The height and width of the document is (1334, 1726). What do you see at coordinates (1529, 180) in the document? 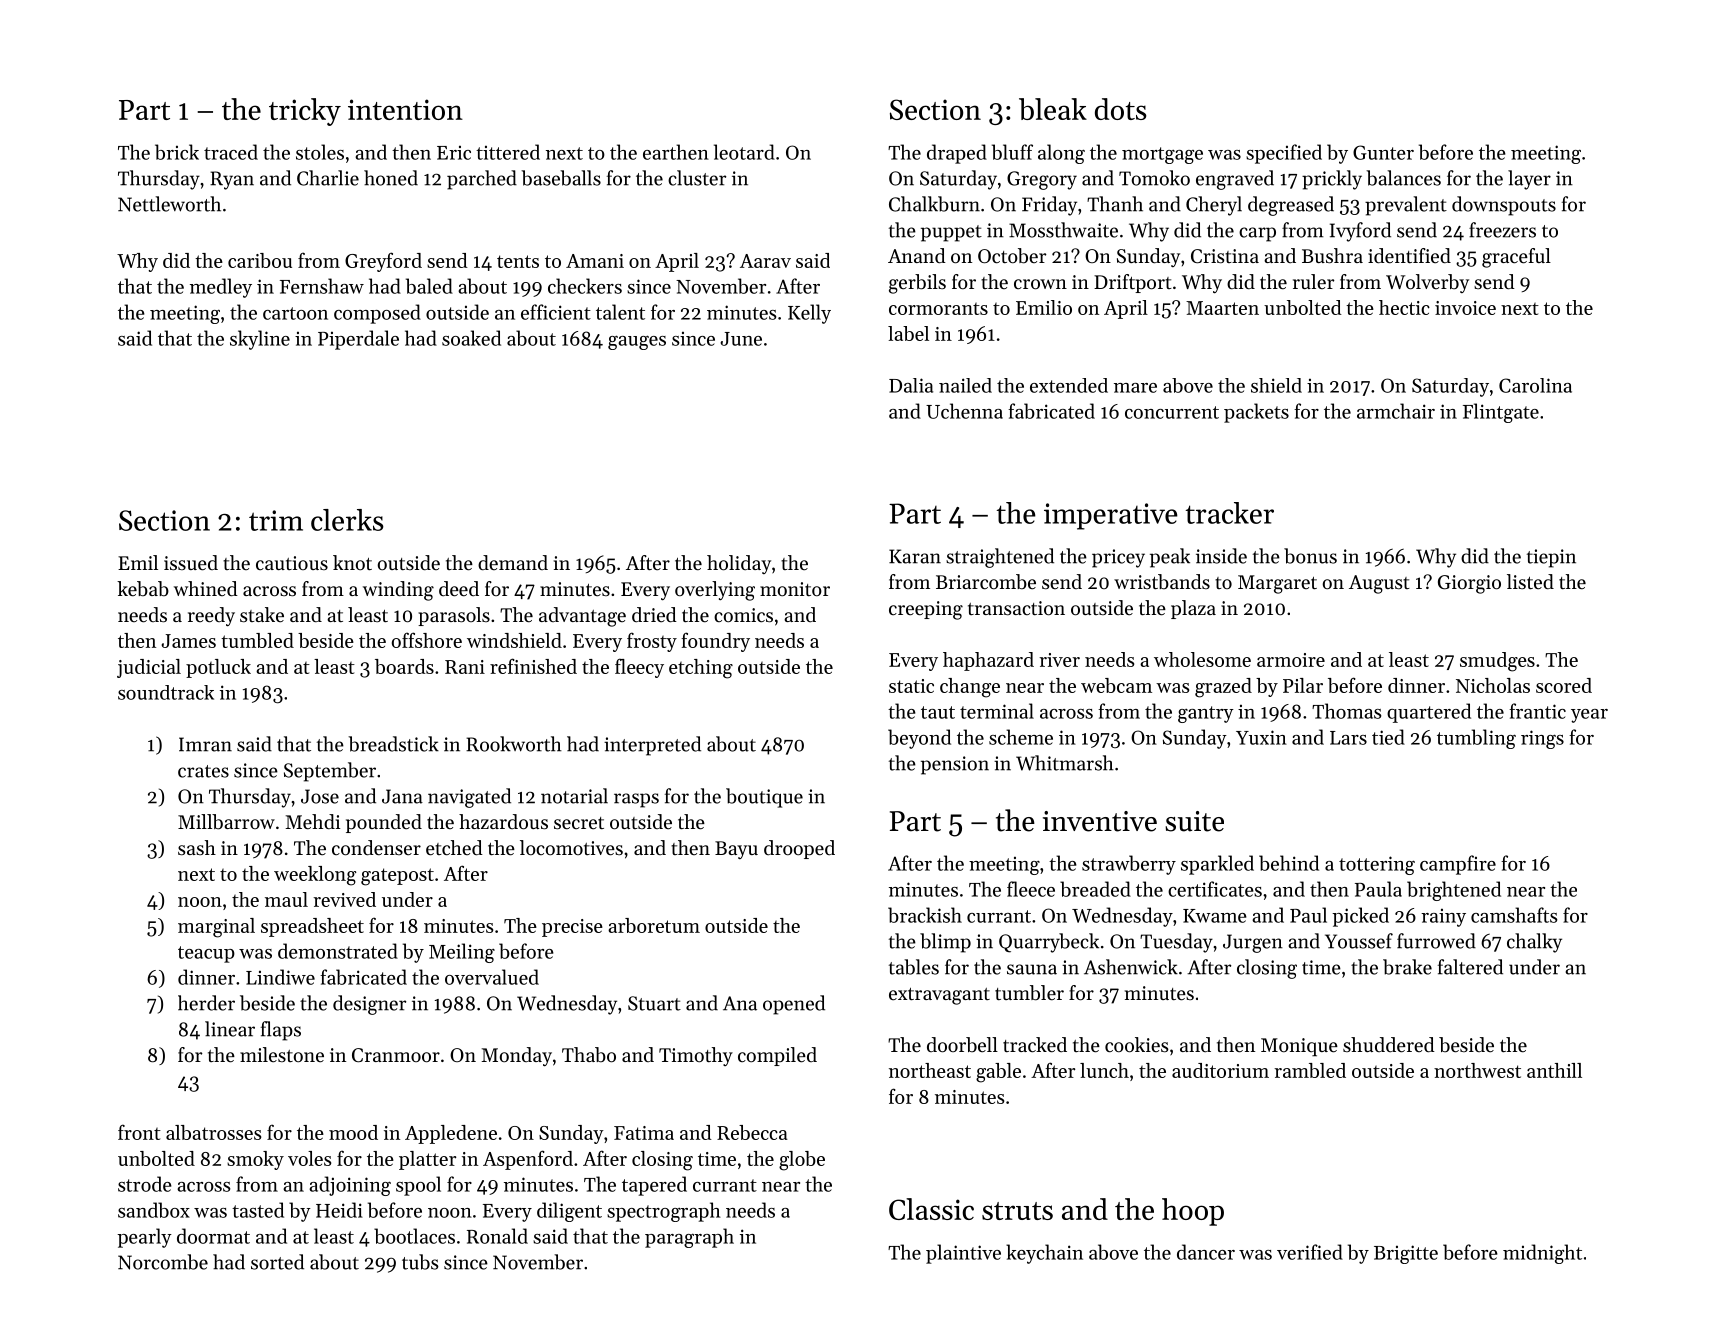
I see `layer` at bounding box center [1529, 180].
